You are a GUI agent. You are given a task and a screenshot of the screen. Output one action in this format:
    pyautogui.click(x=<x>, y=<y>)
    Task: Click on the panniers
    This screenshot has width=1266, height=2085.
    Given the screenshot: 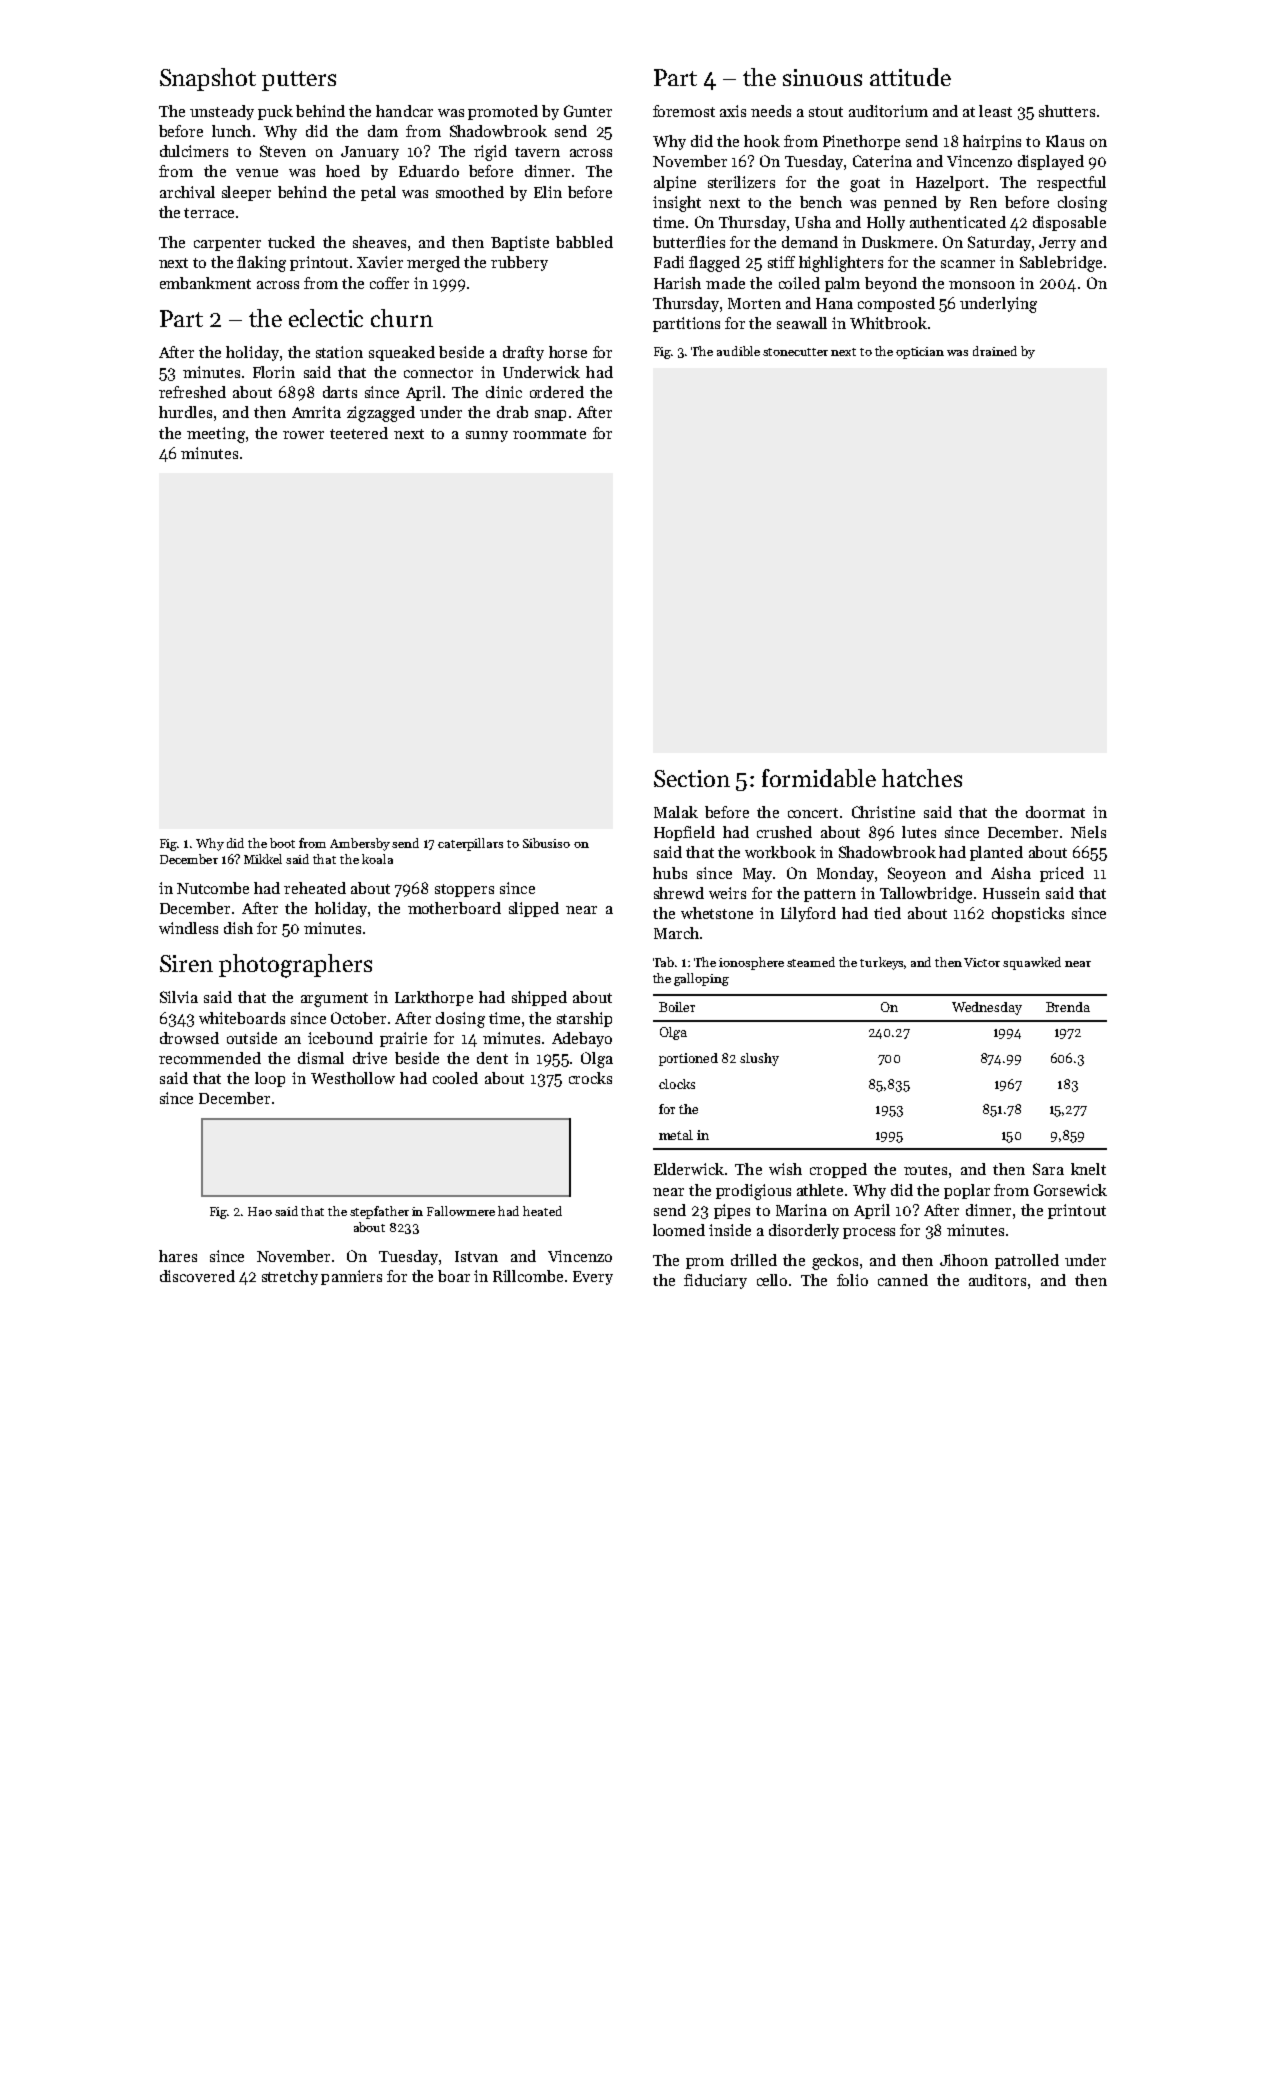 What is the action you would take?
    pyautogui.click(x=351, y=1277)
